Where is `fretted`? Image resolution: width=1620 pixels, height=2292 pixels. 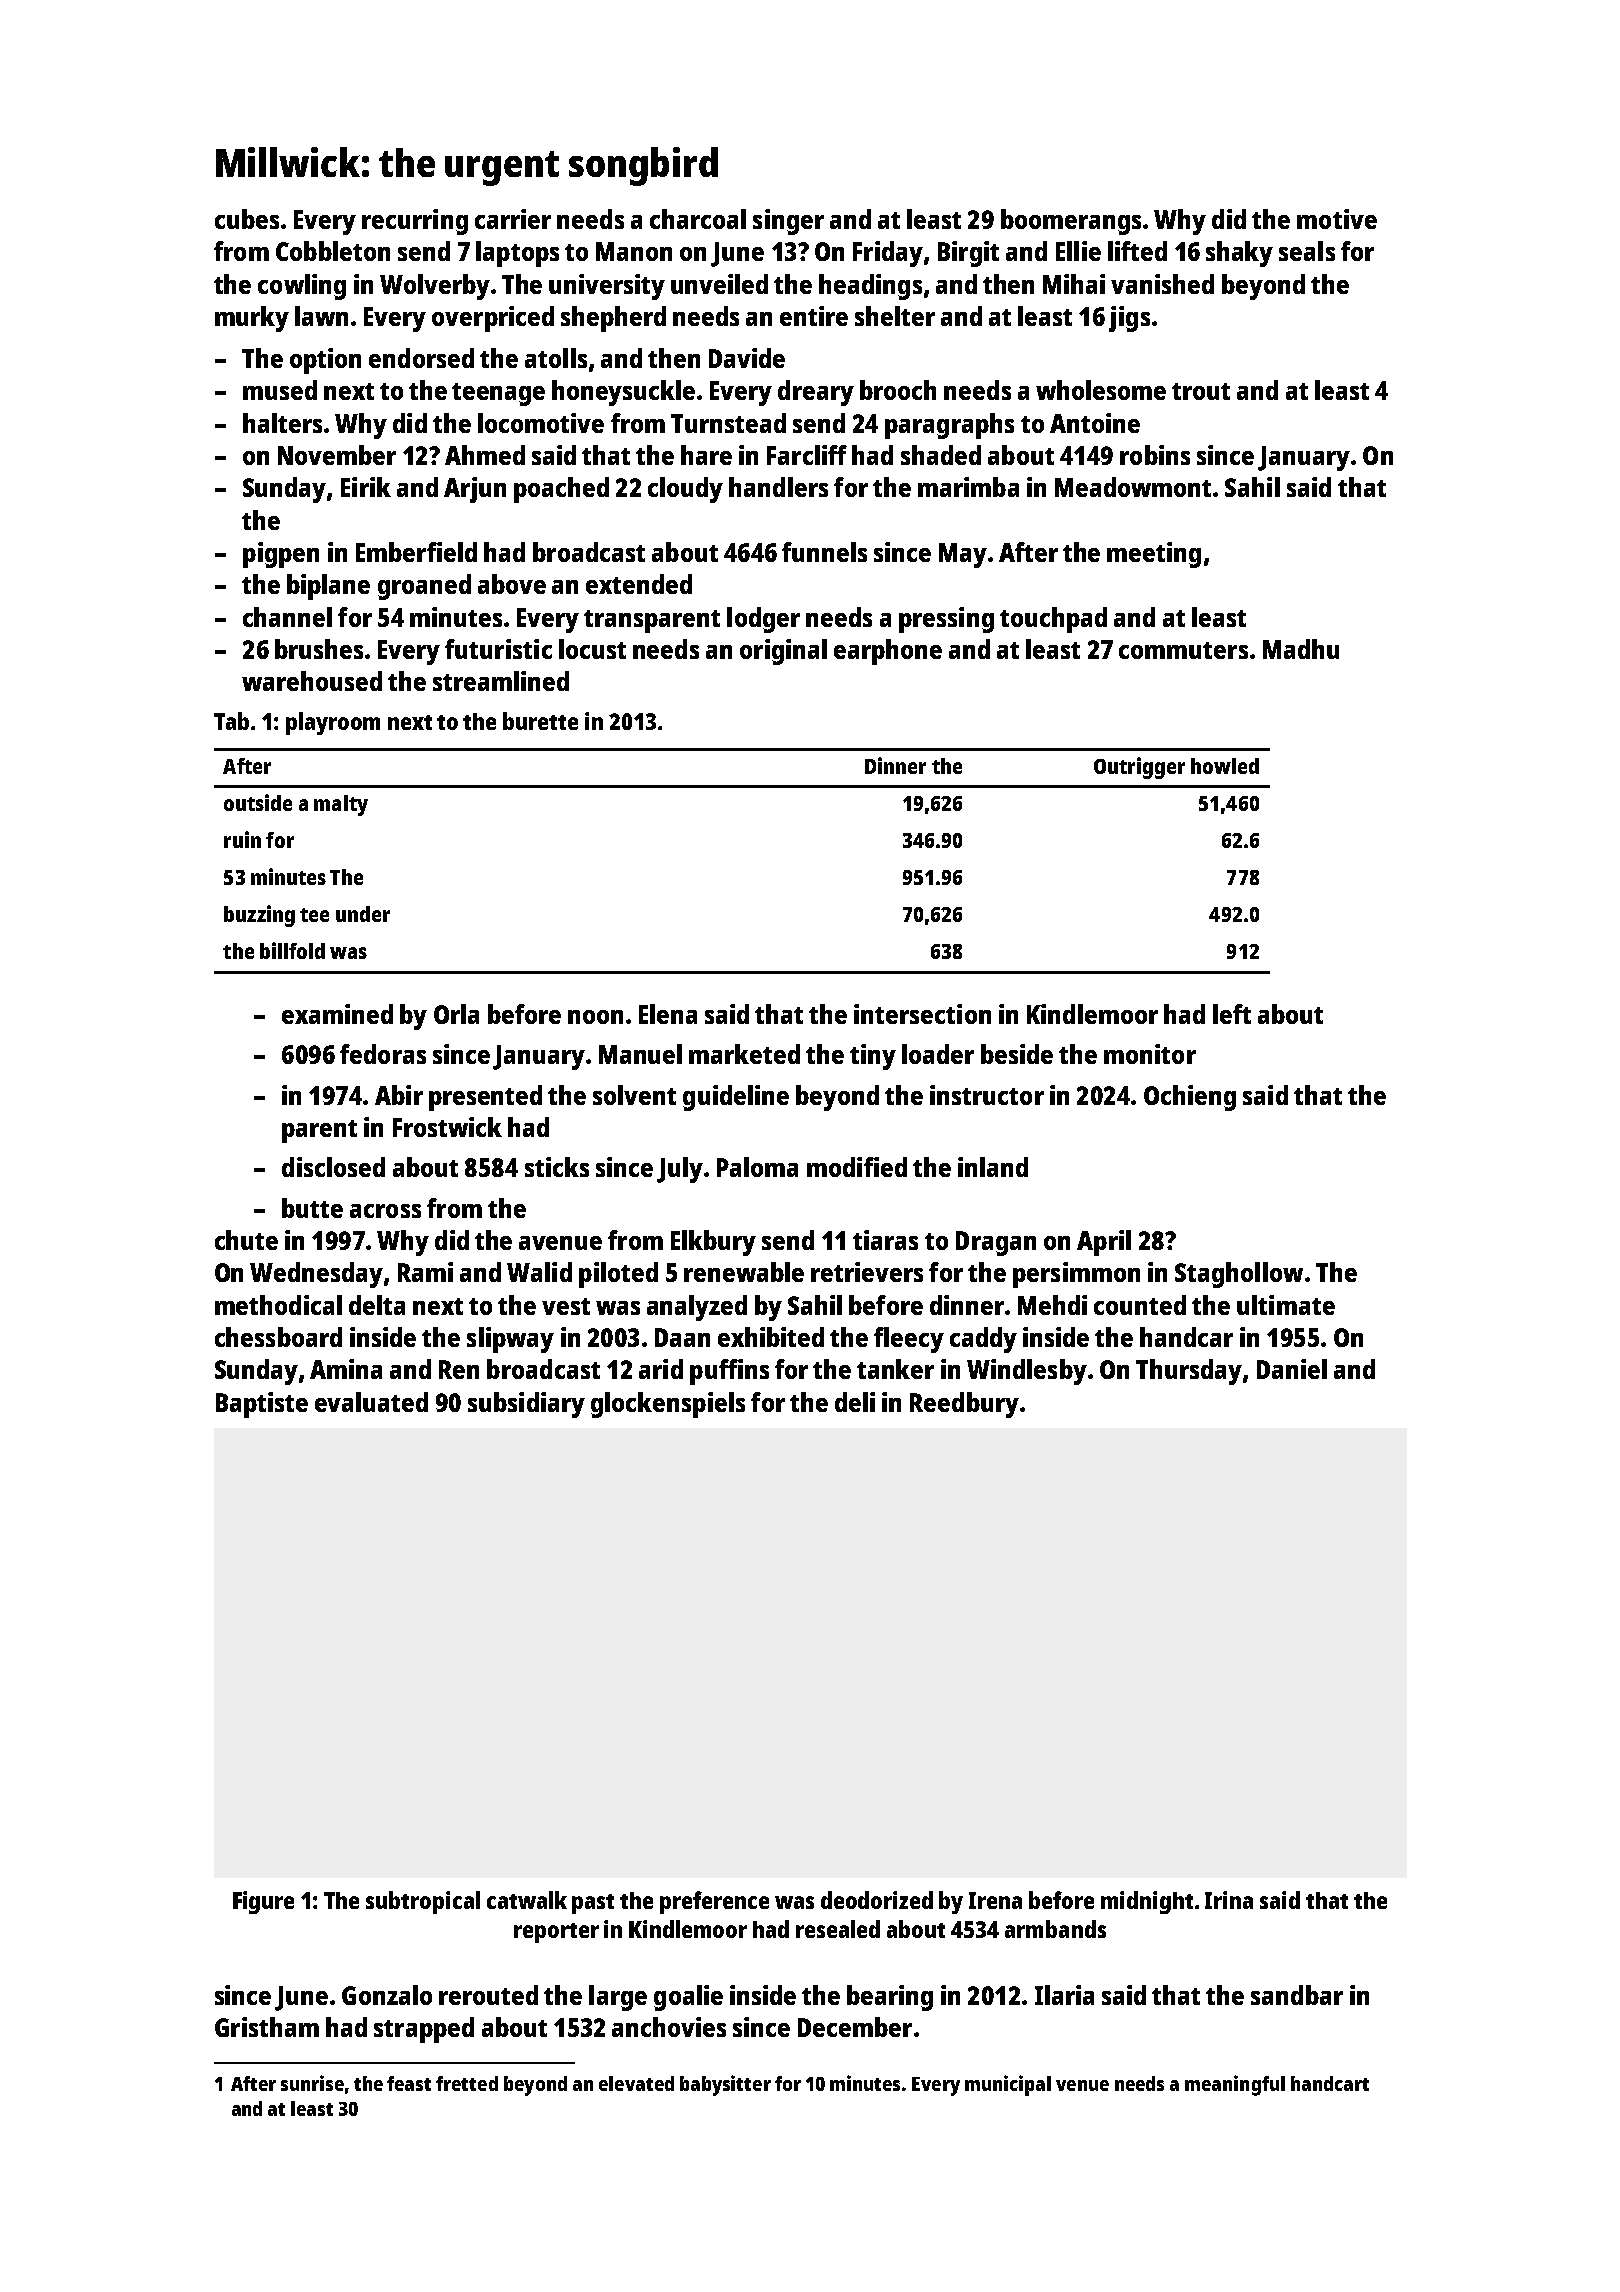
fretted is located at coordinates (467, 2083).
